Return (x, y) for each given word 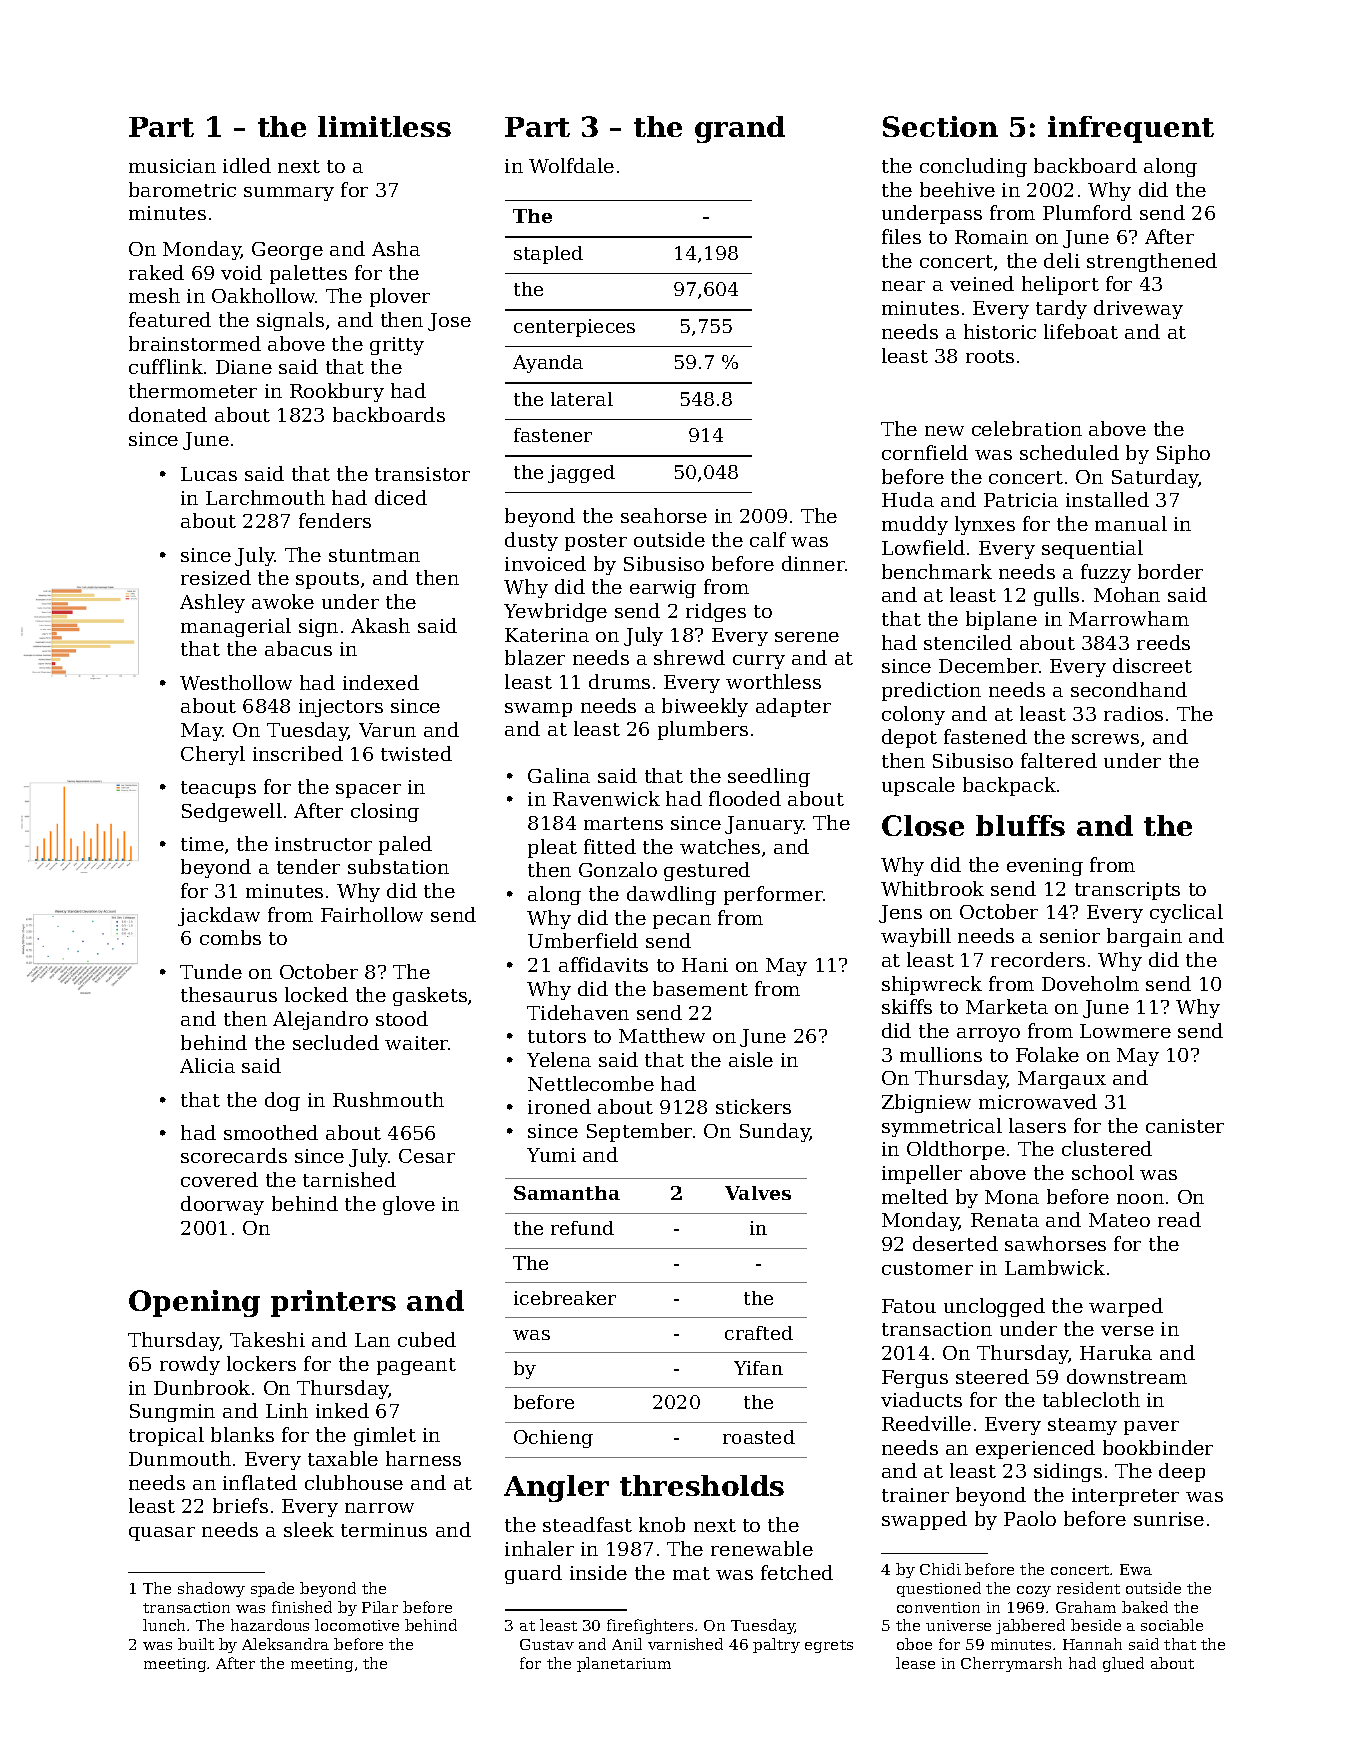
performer (773, 895)
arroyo (988, 1035)
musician (172, 166)
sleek (309, 1529)
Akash (380, 625)
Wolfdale (571, 165)
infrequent (1131, 129)
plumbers (703, 730)
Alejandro (320, 1020)
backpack (1009, 786)
